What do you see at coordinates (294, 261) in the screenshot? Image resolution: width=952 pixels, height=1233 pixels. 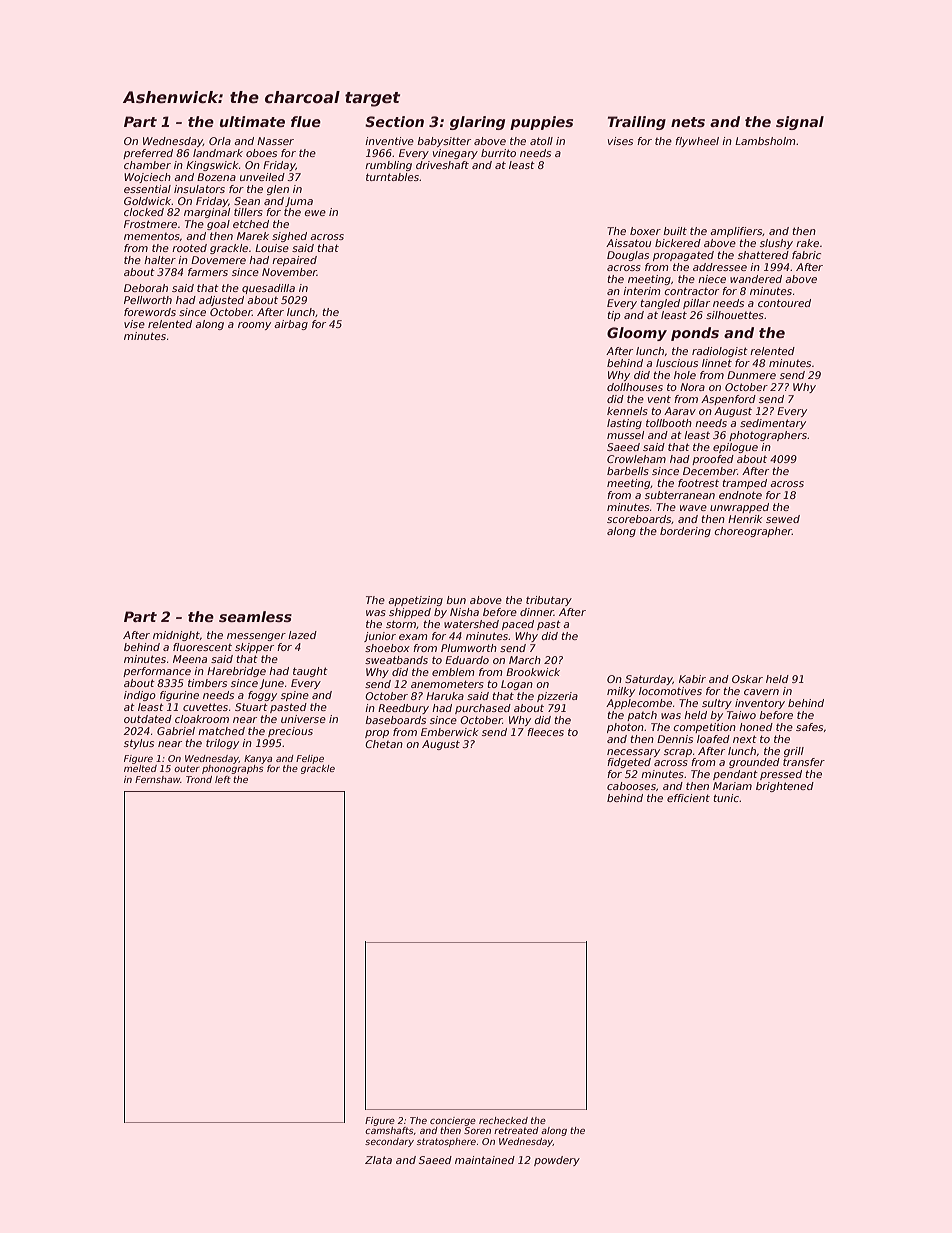 I see `repaired` at bounding box center [294, 261].
